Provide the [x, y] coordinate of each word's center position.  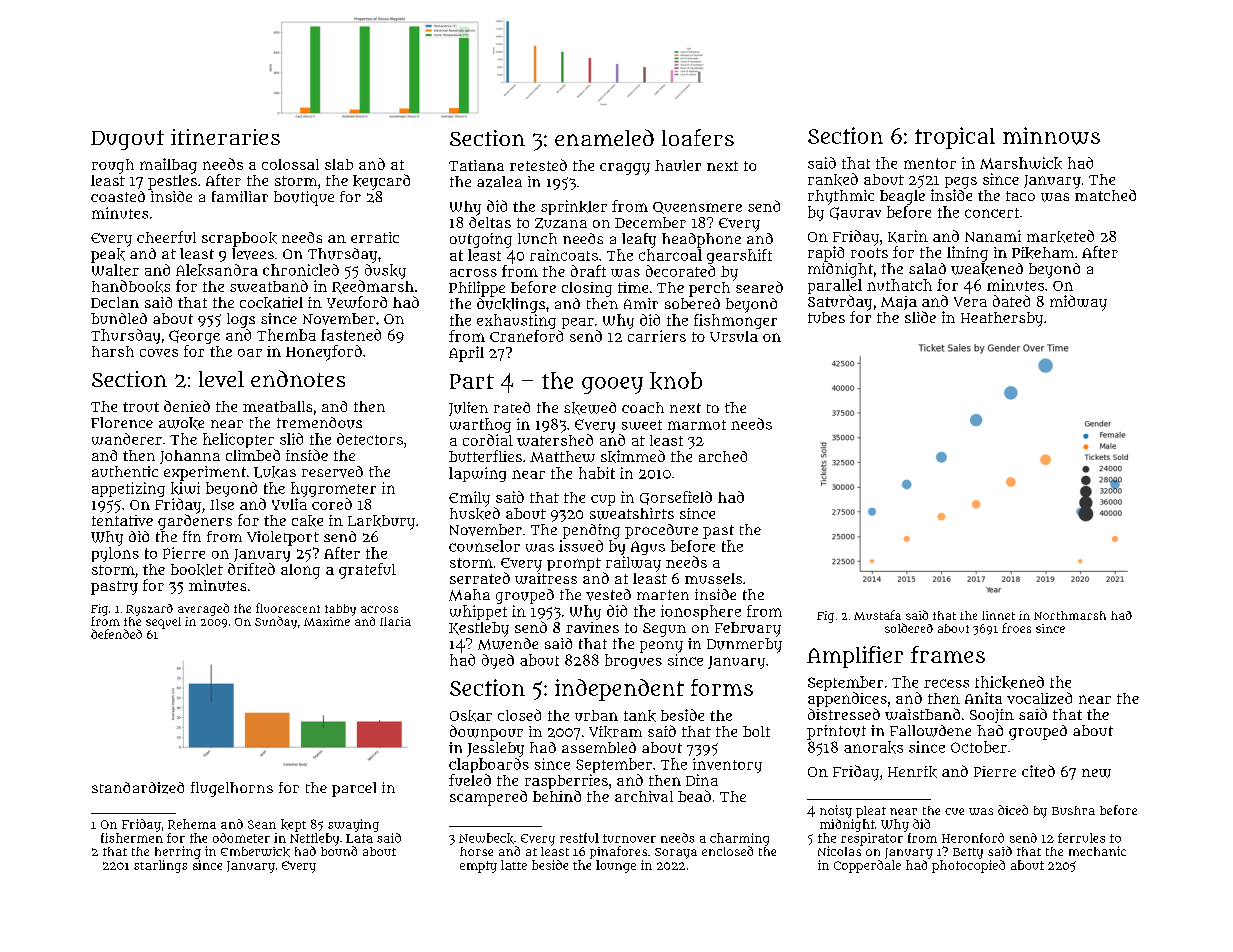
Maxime [327, 621]
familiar [240, 196]
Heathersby [1002, 319]
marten [663, 595]
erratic [375, 237]
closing [587, 289]
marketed [1060, 236]
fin [192, 536]
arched [723, 456]
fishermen [132, 838]
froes [1016, 628]
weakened [987, 269]
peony [661, 647]
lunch [537, 238]
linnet [998, 615]
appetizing [128, 489]
